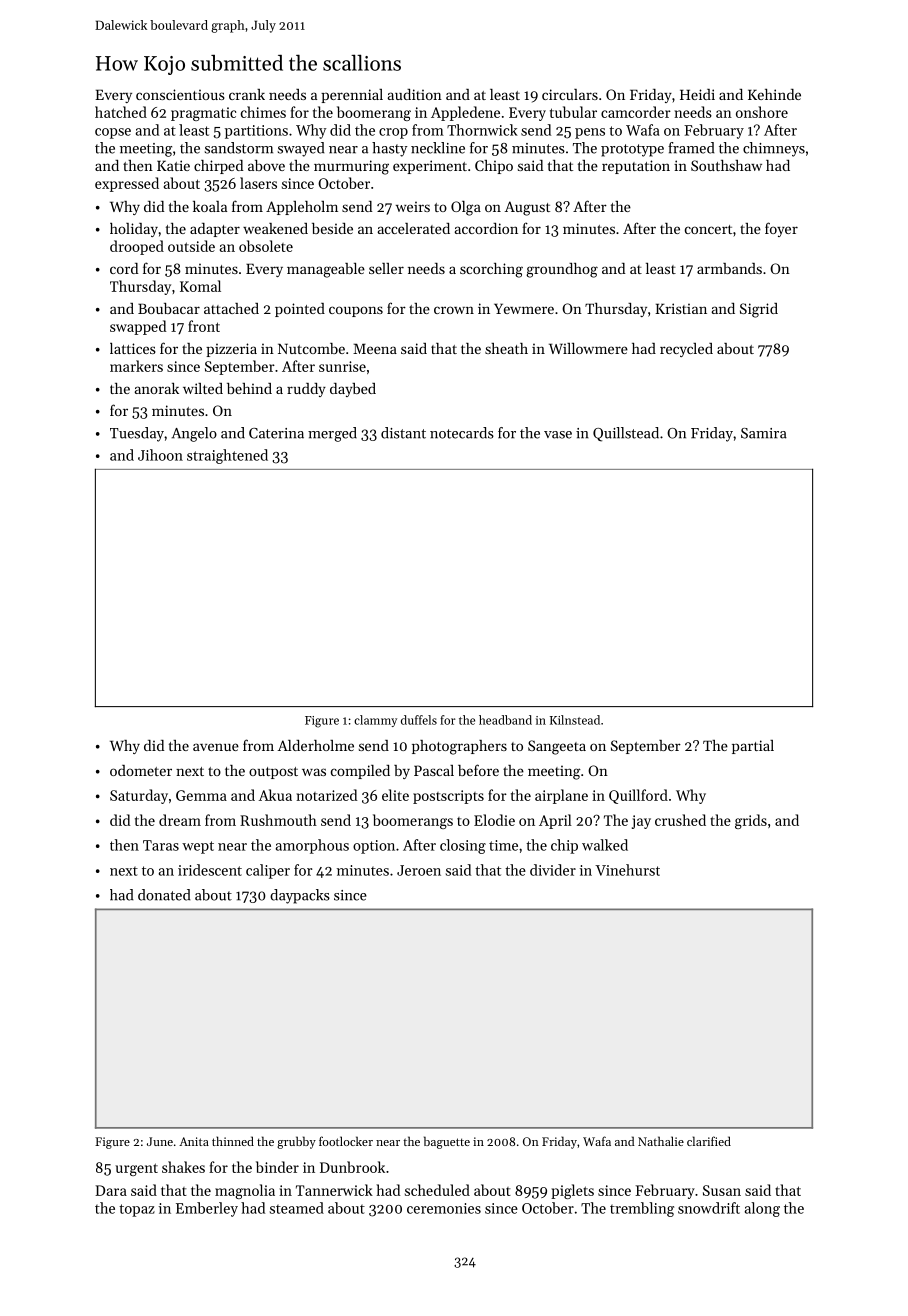 The width and height of the screenshot is (908, 1316). What do you see at coordinates (403, 433) in the screenshot?
I see `distant` at bounding box center [403, 433].
